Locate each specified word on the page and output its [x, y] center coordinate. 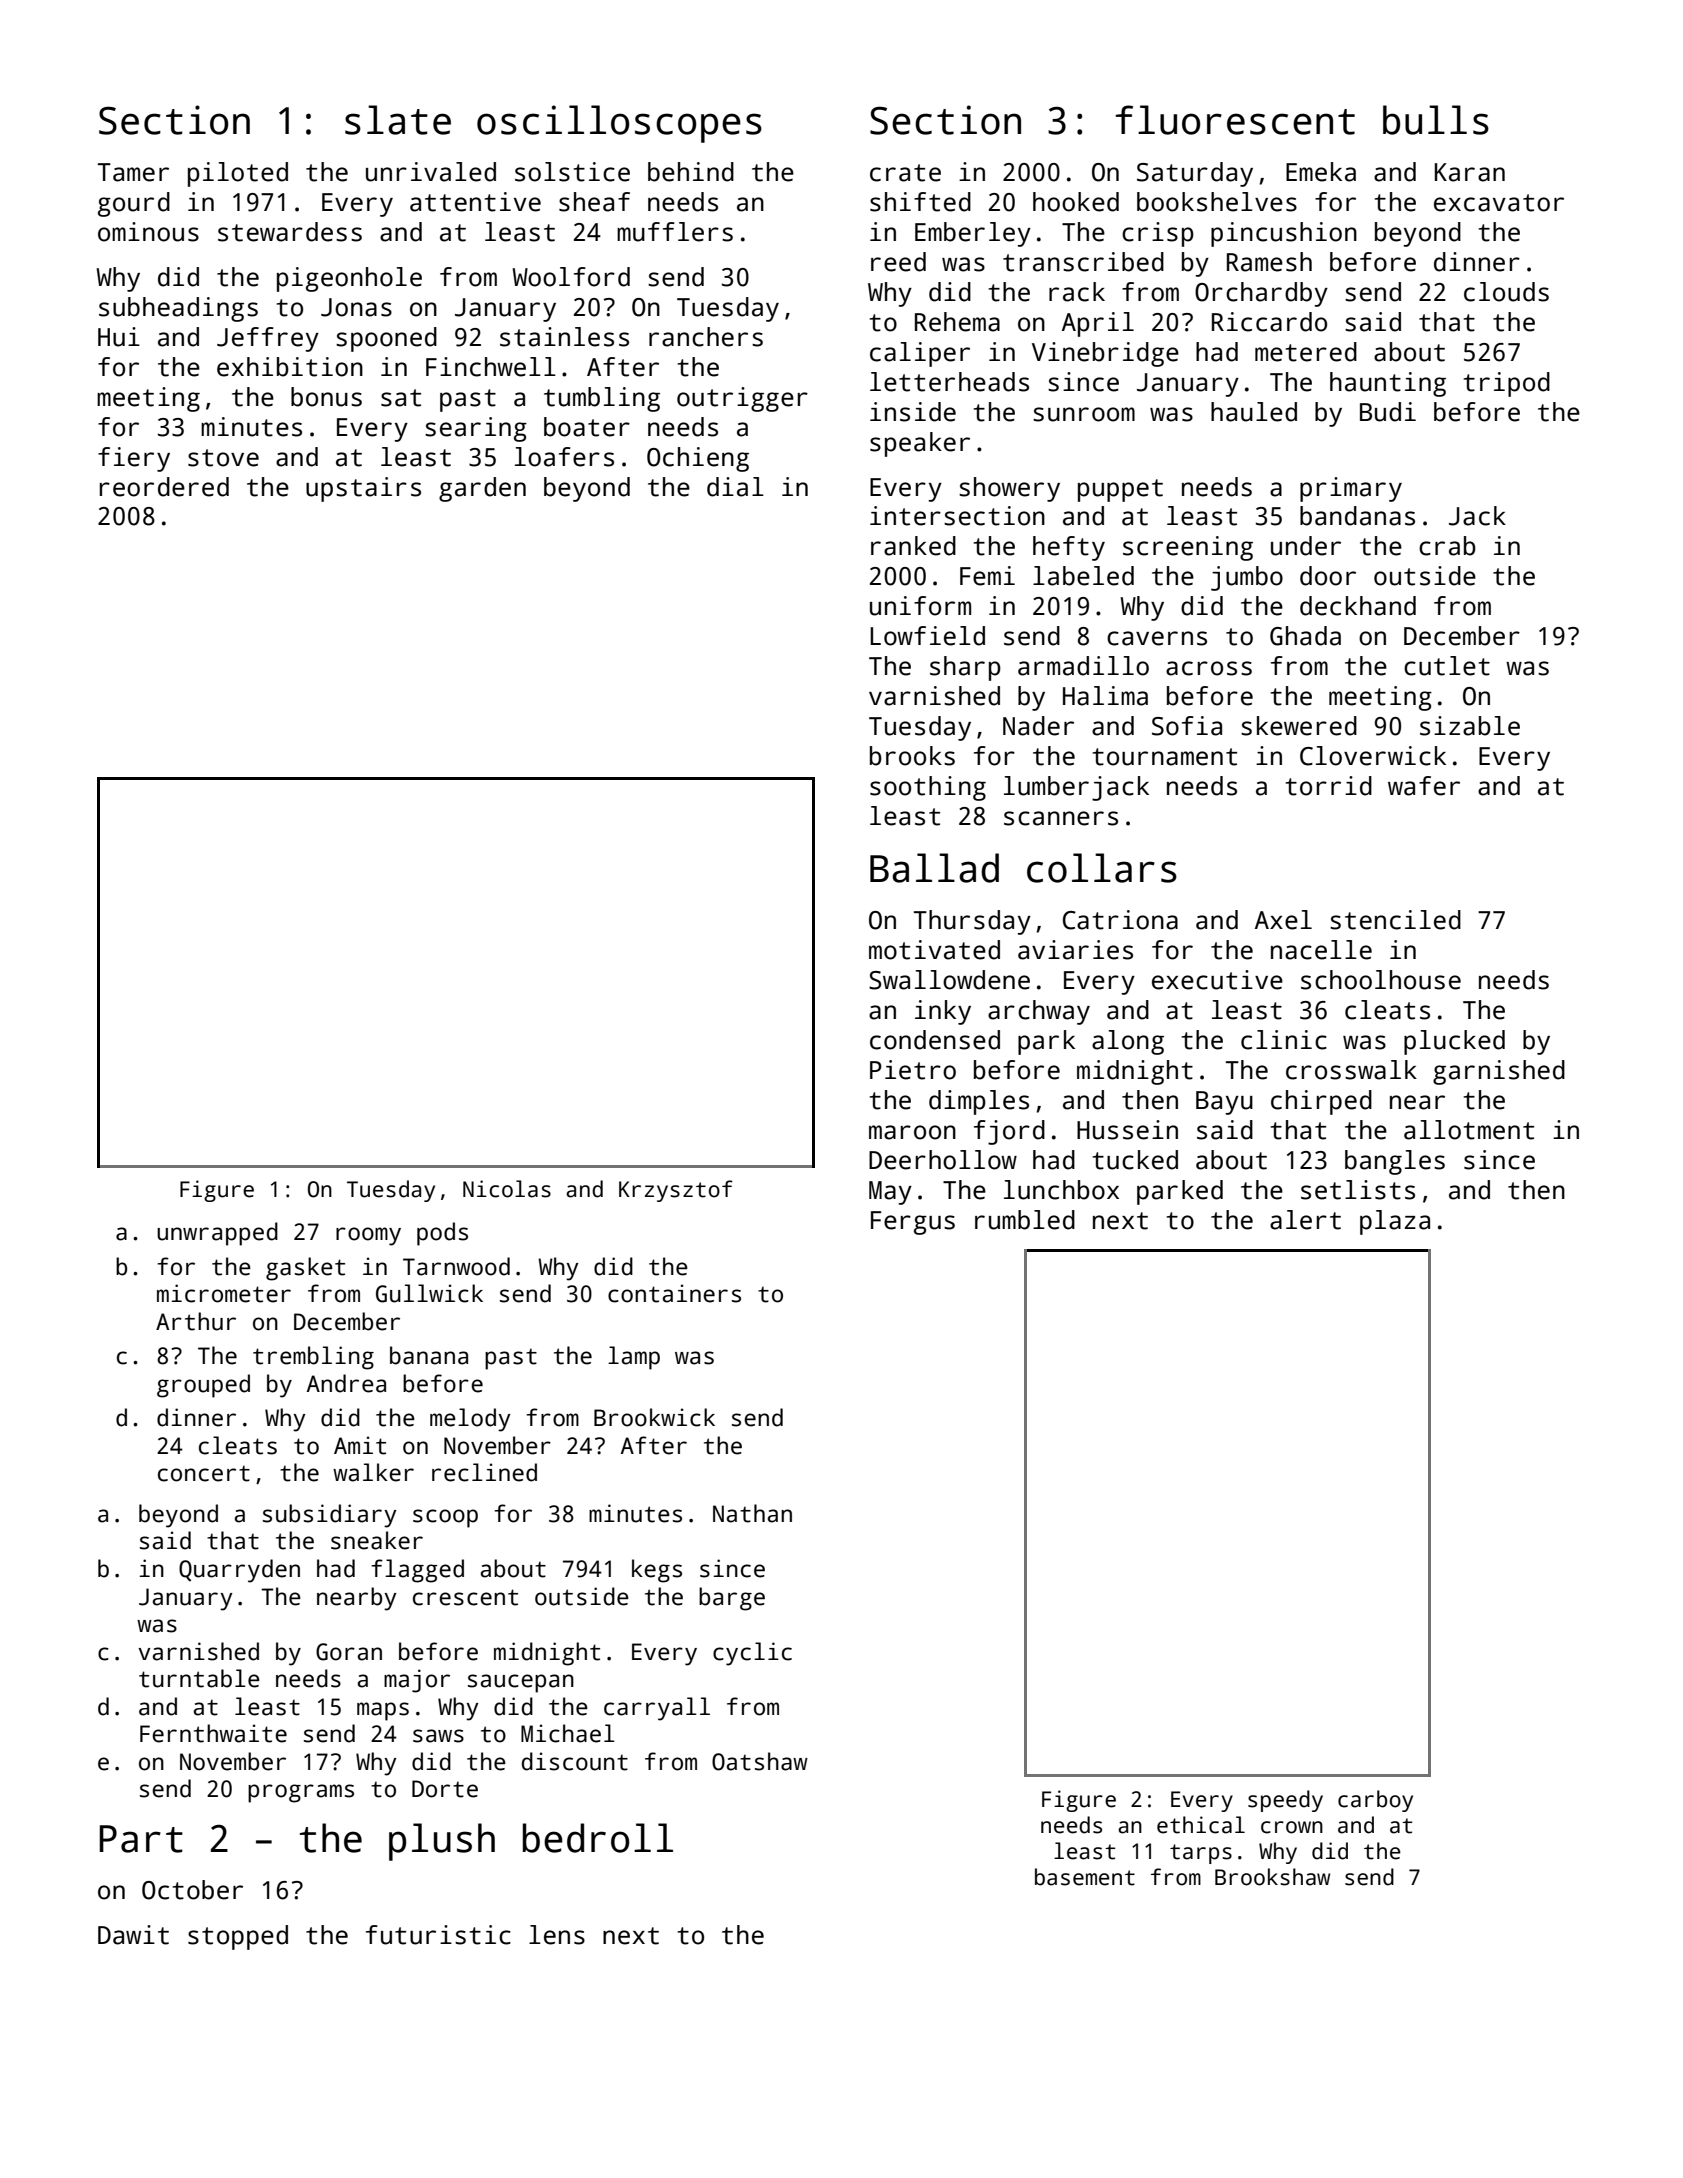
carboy [1375, 1801]
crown [1292, 1827]
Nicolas [507, 1189]
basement [1085, 1877]
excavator [1499, 203]
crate [905, 173]
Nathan [752, 1513]
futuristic [438, 1935]
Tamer [133, 172]
